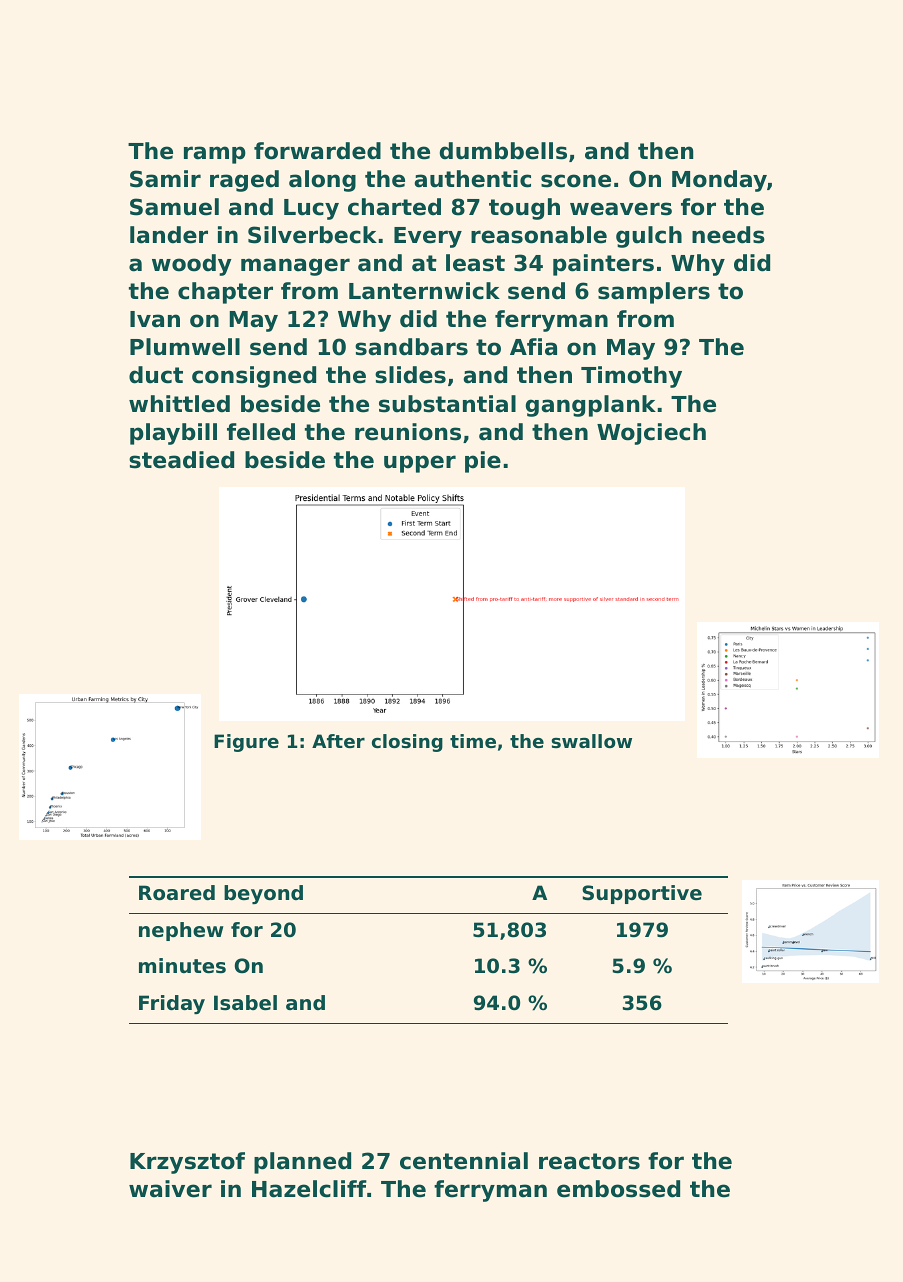 This image has width=903, height=1282. I want to click on waiver, so click(170, 1189).
